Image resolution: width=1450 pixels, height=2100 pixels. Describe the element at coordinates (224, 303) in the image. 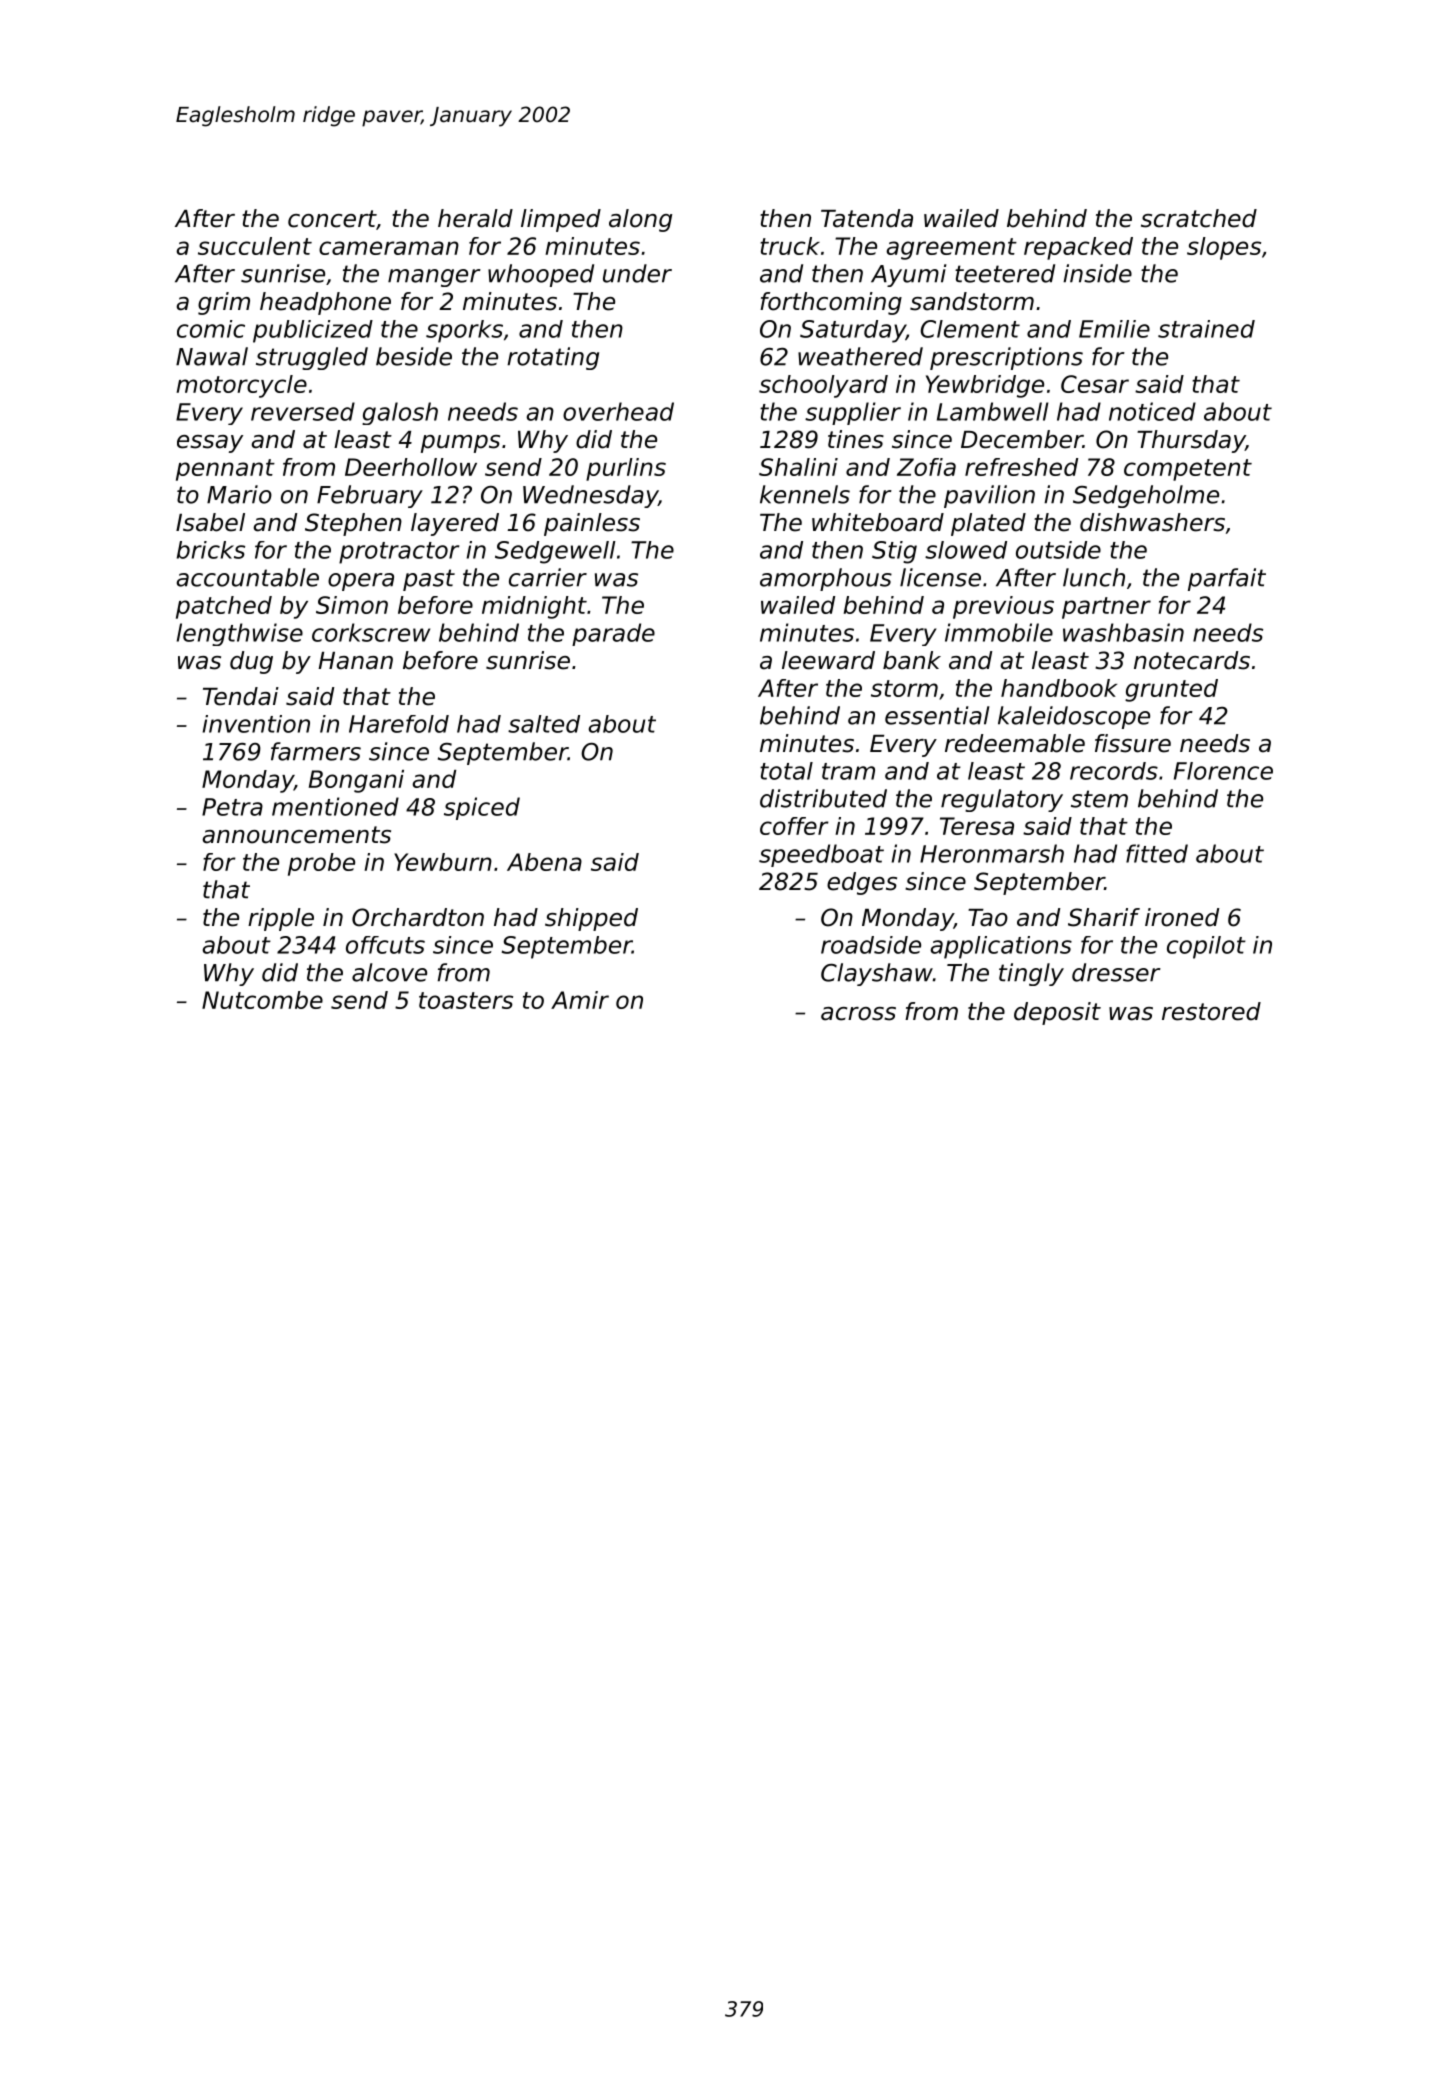

I see `grim` at that location.
